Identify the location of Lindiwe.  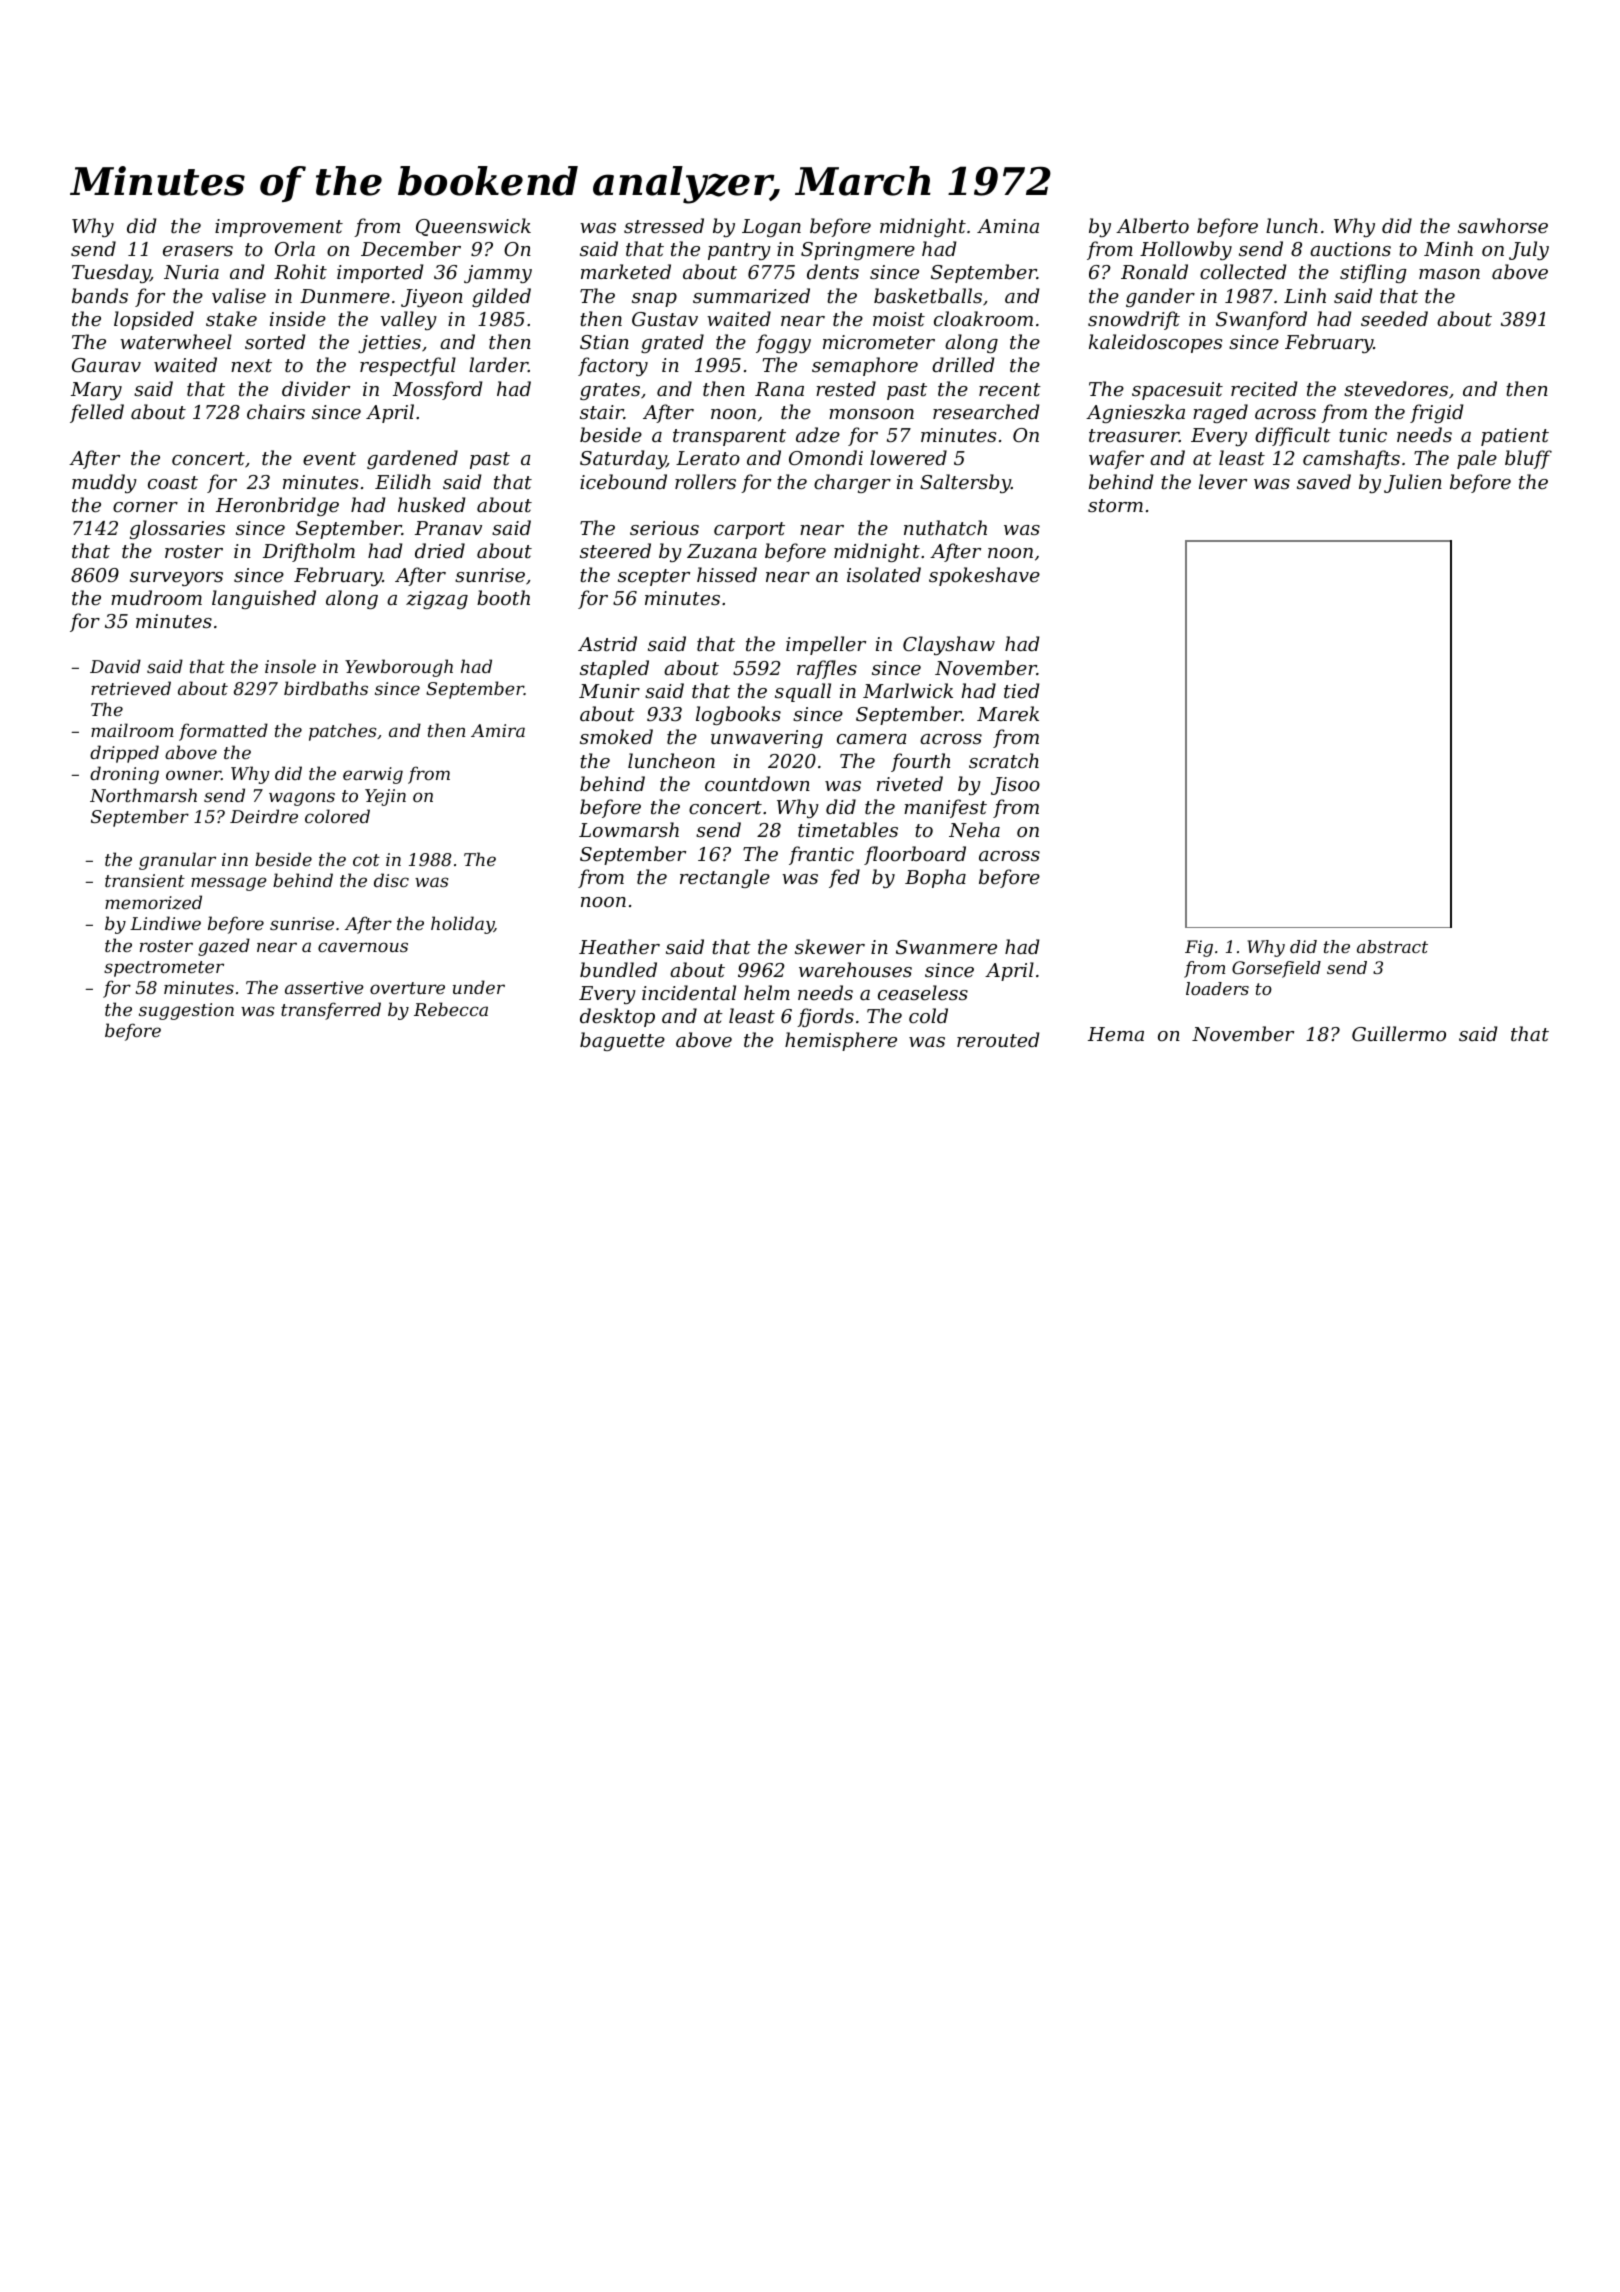
(165, 923).
